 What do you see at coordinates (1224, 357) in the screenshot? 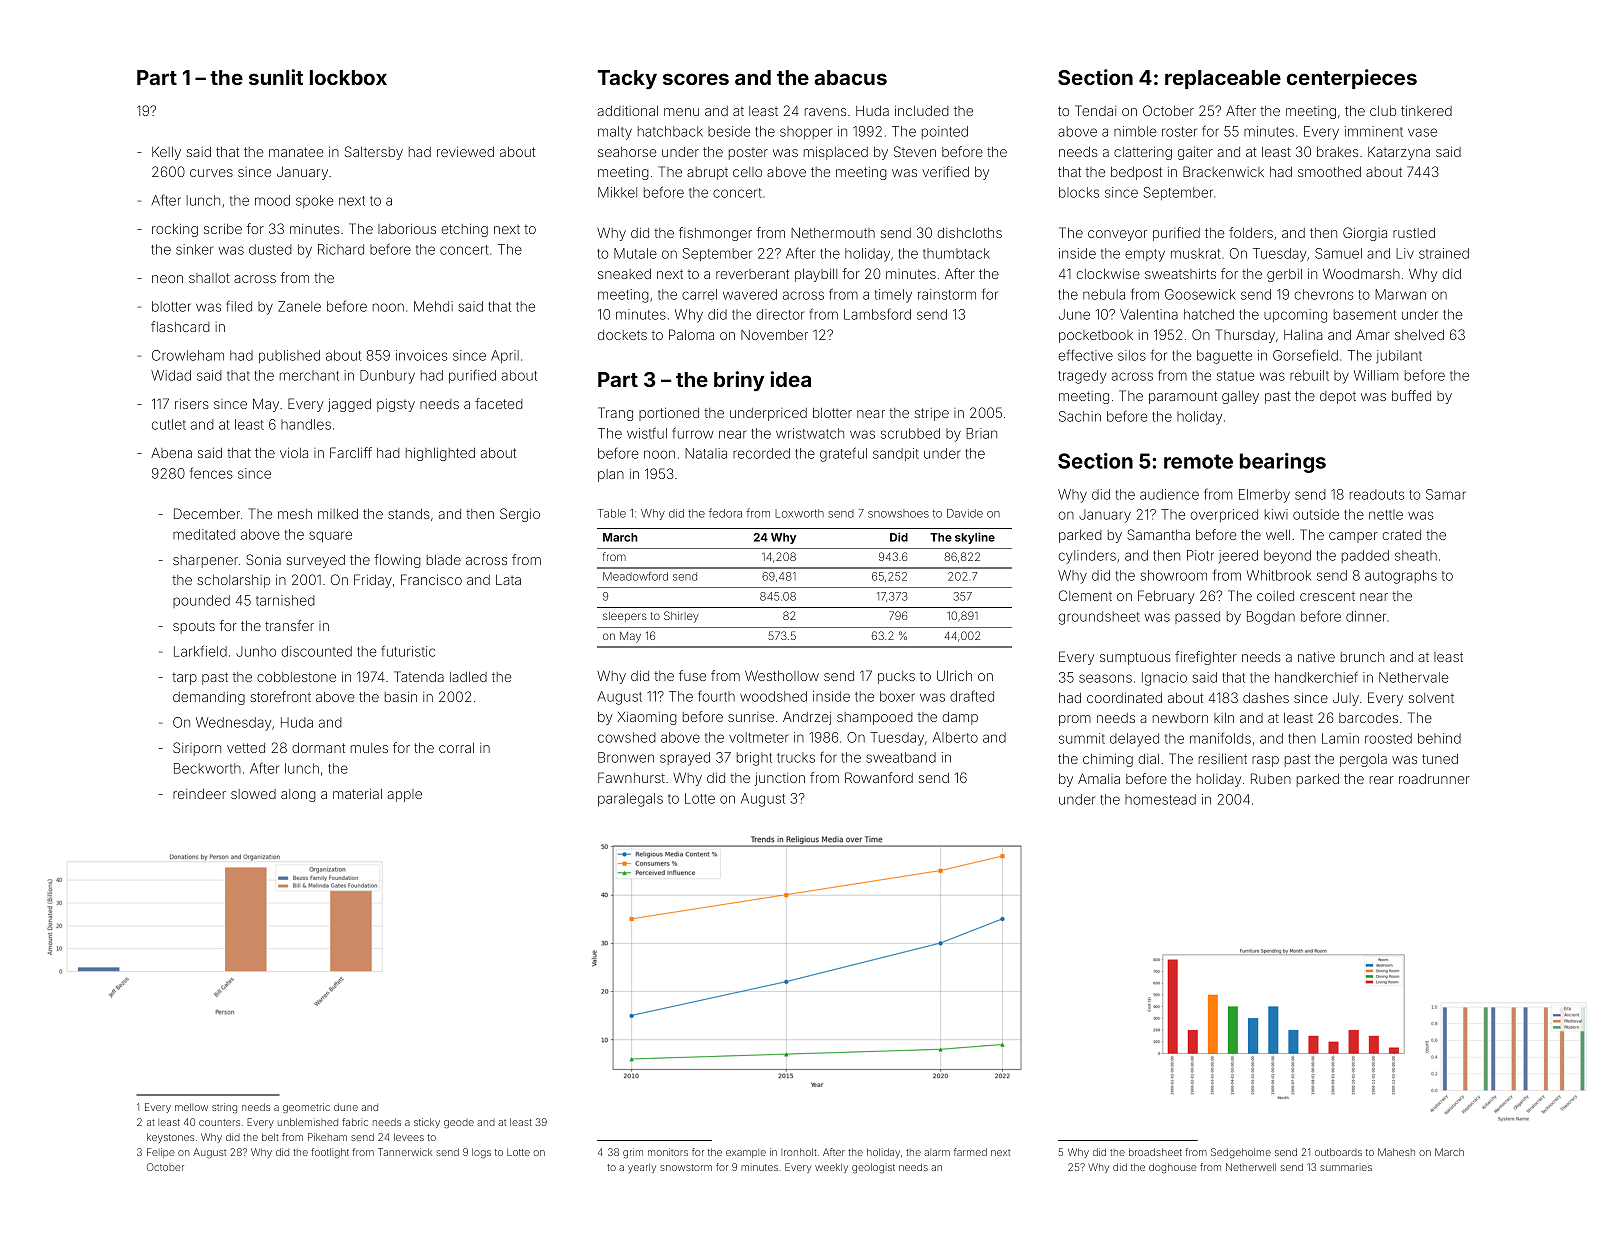
I see `baguette` at bounding box center [1224, 357].
